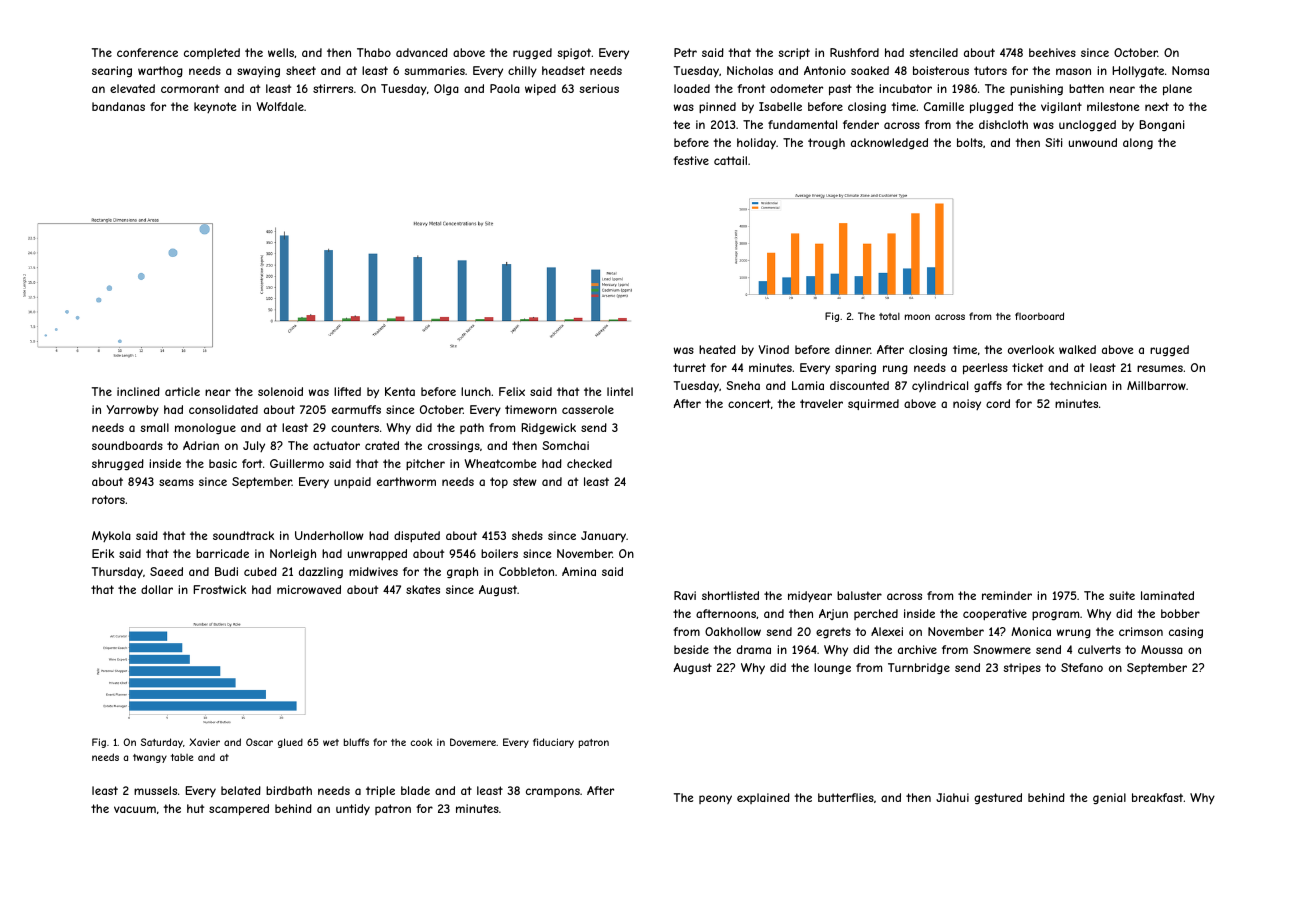 Image resolution: width=1308 pixels, height=924 pixels. What do you see at coordinates (691, 160) in the screenshot?
I see `festive` at bounding box center [691, 160].
